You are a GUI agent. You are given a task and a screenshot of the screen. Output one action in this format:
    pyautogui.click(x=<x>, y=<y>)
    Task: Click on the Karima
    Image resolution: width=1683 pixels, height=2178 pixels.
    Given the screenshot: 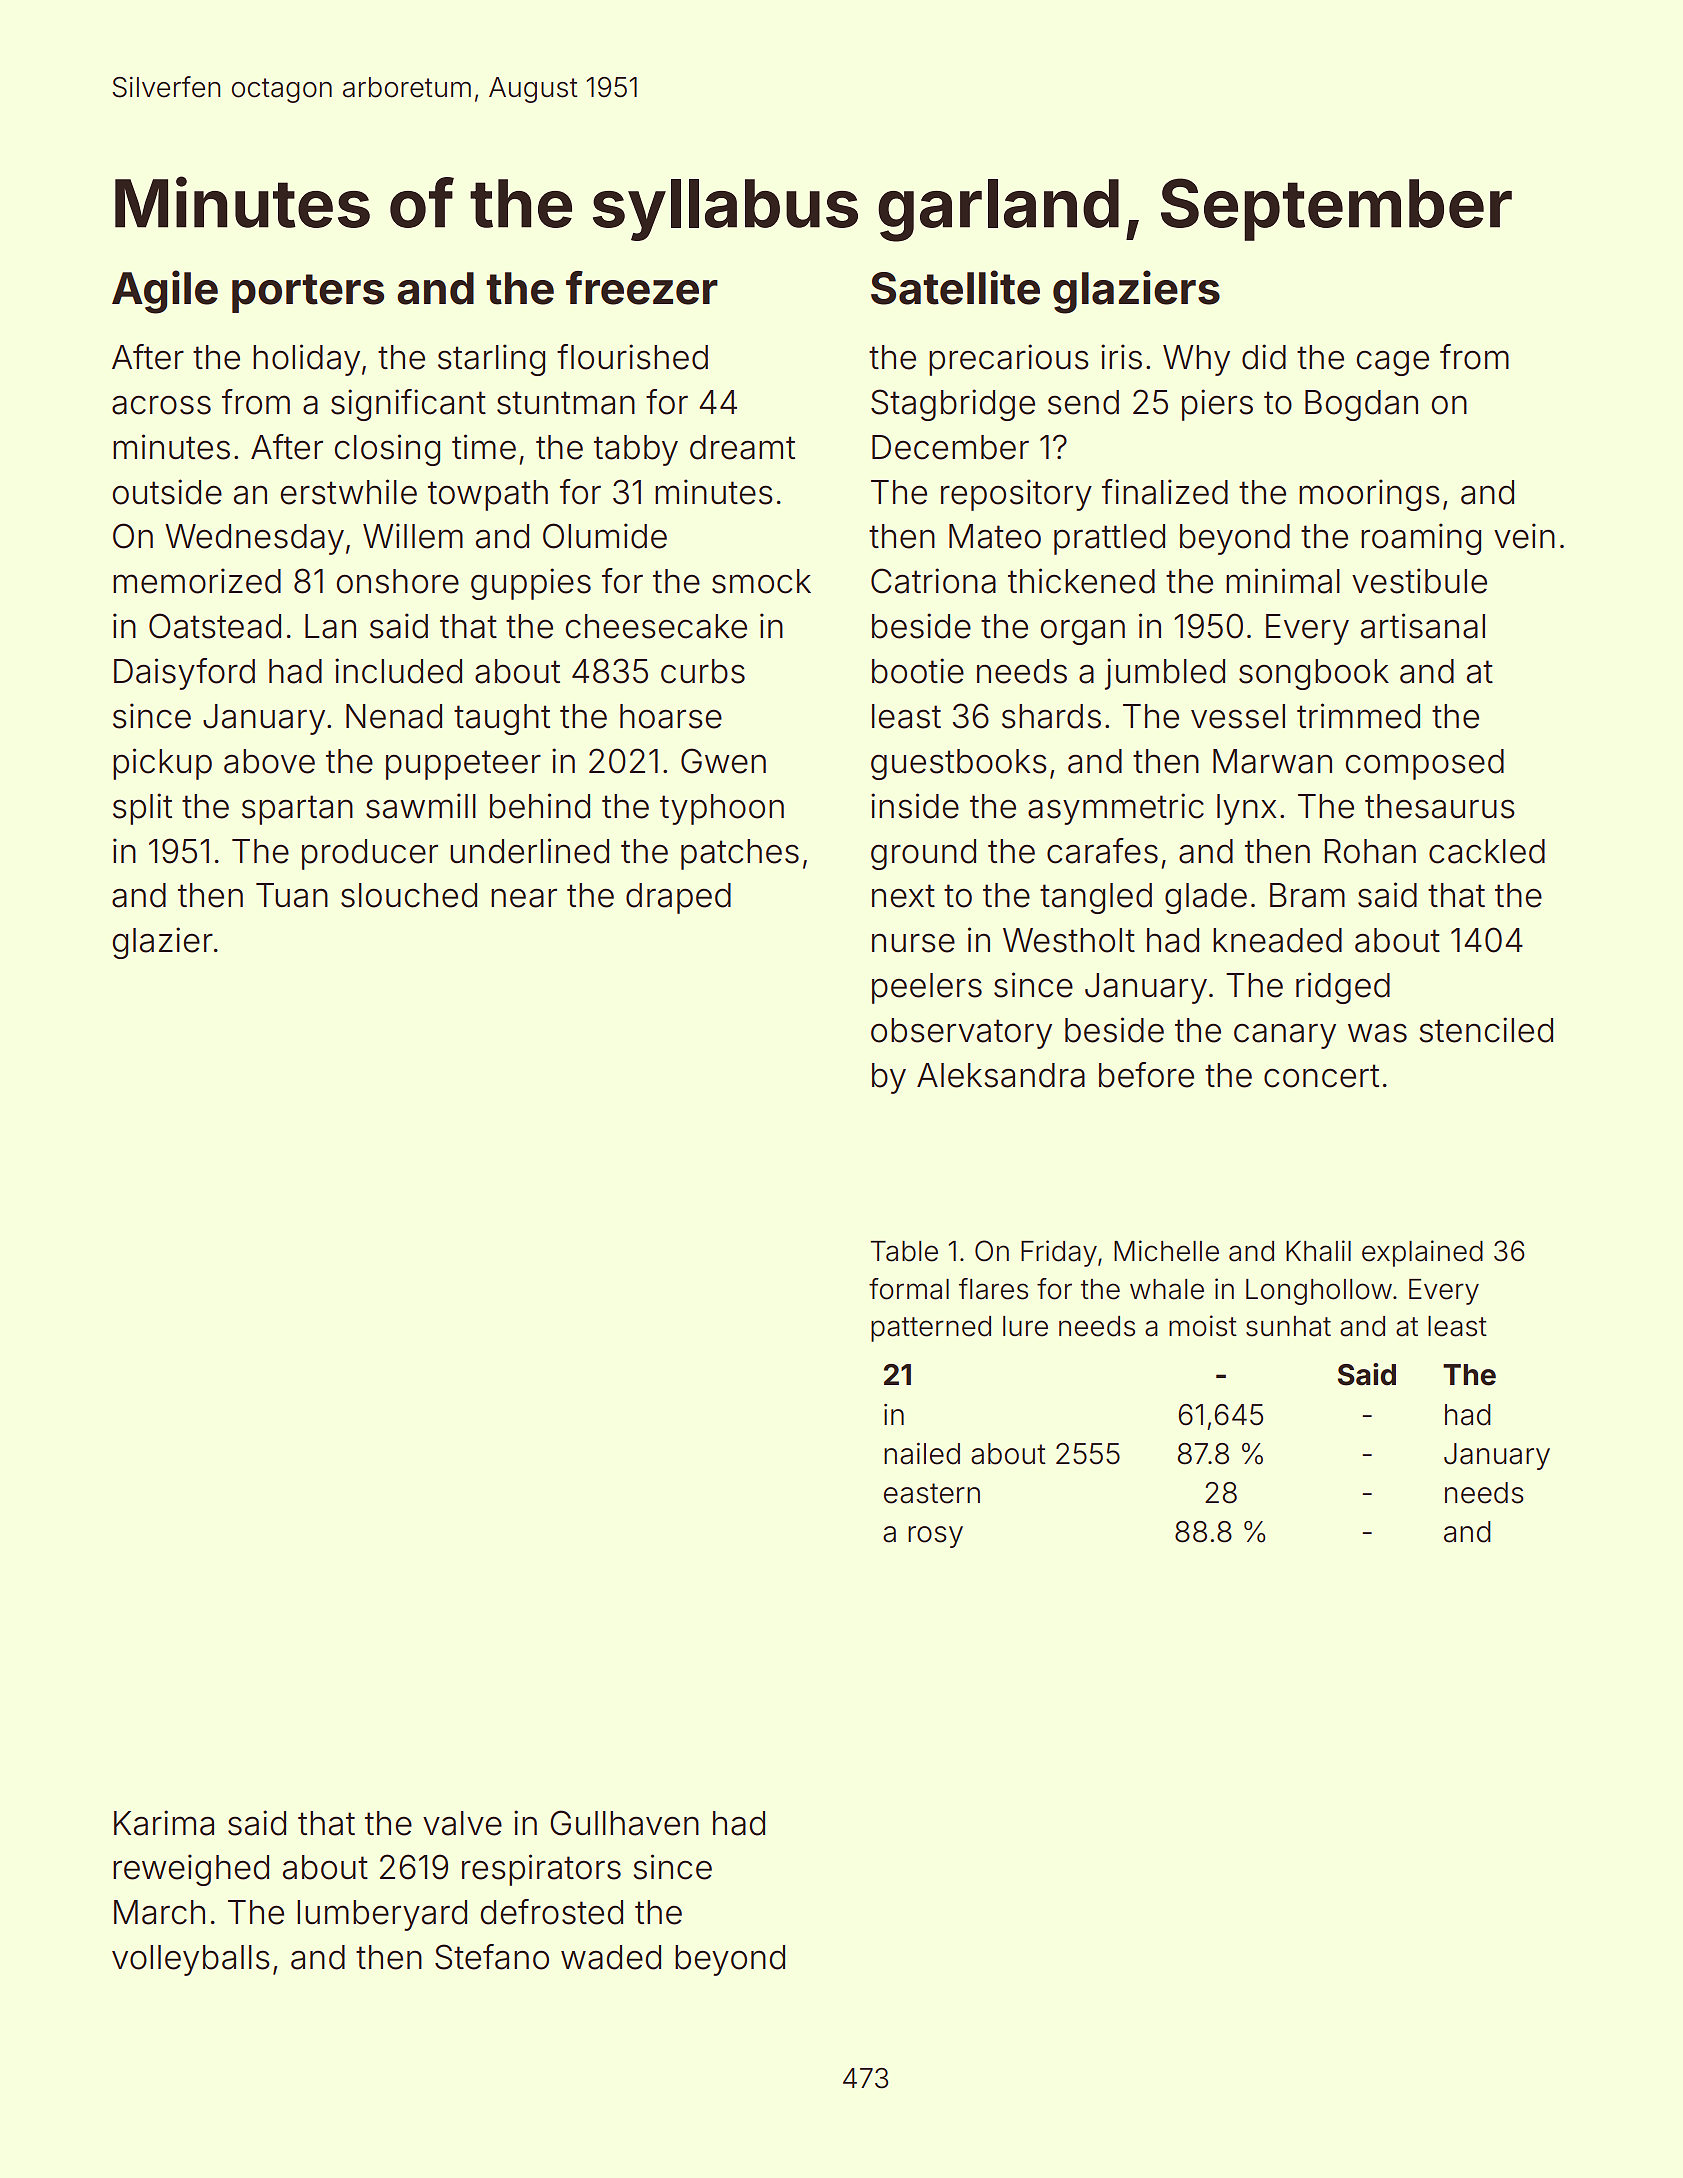 What is the action you would take?
    pyautogui.click(x=164, y=1823)
